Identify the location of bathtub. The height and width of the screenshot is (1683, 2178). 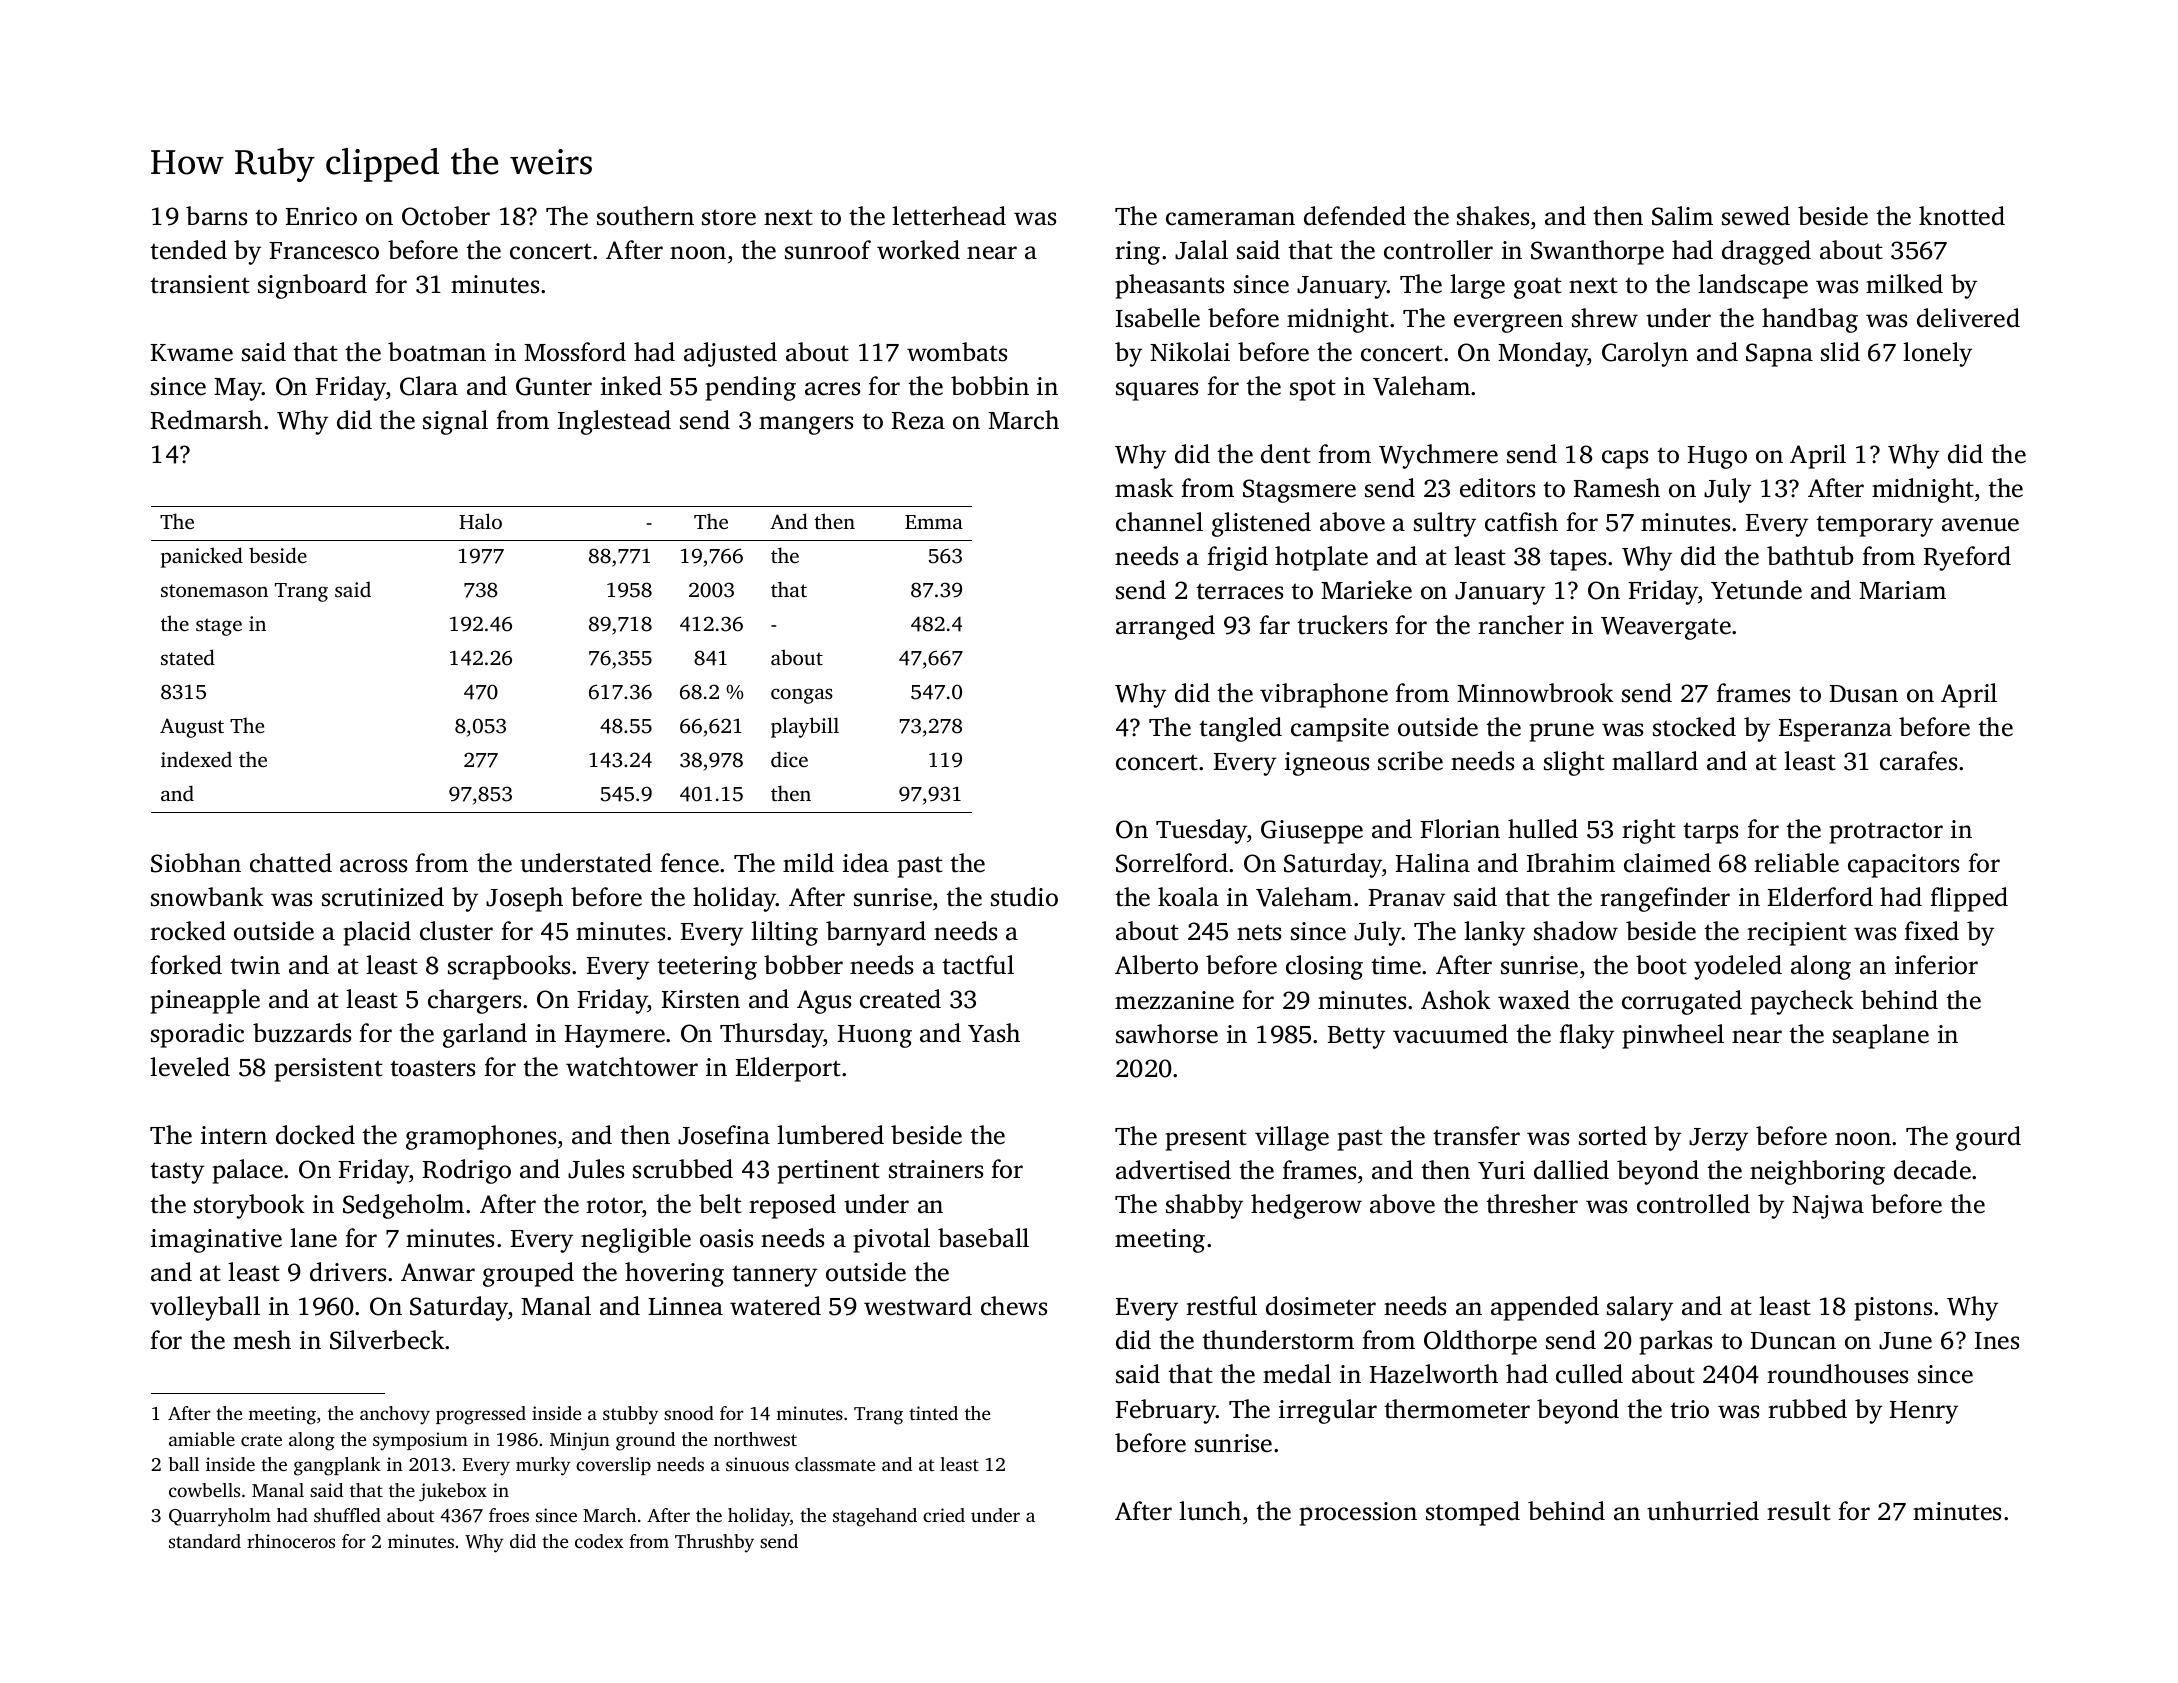
(1810, 556).
